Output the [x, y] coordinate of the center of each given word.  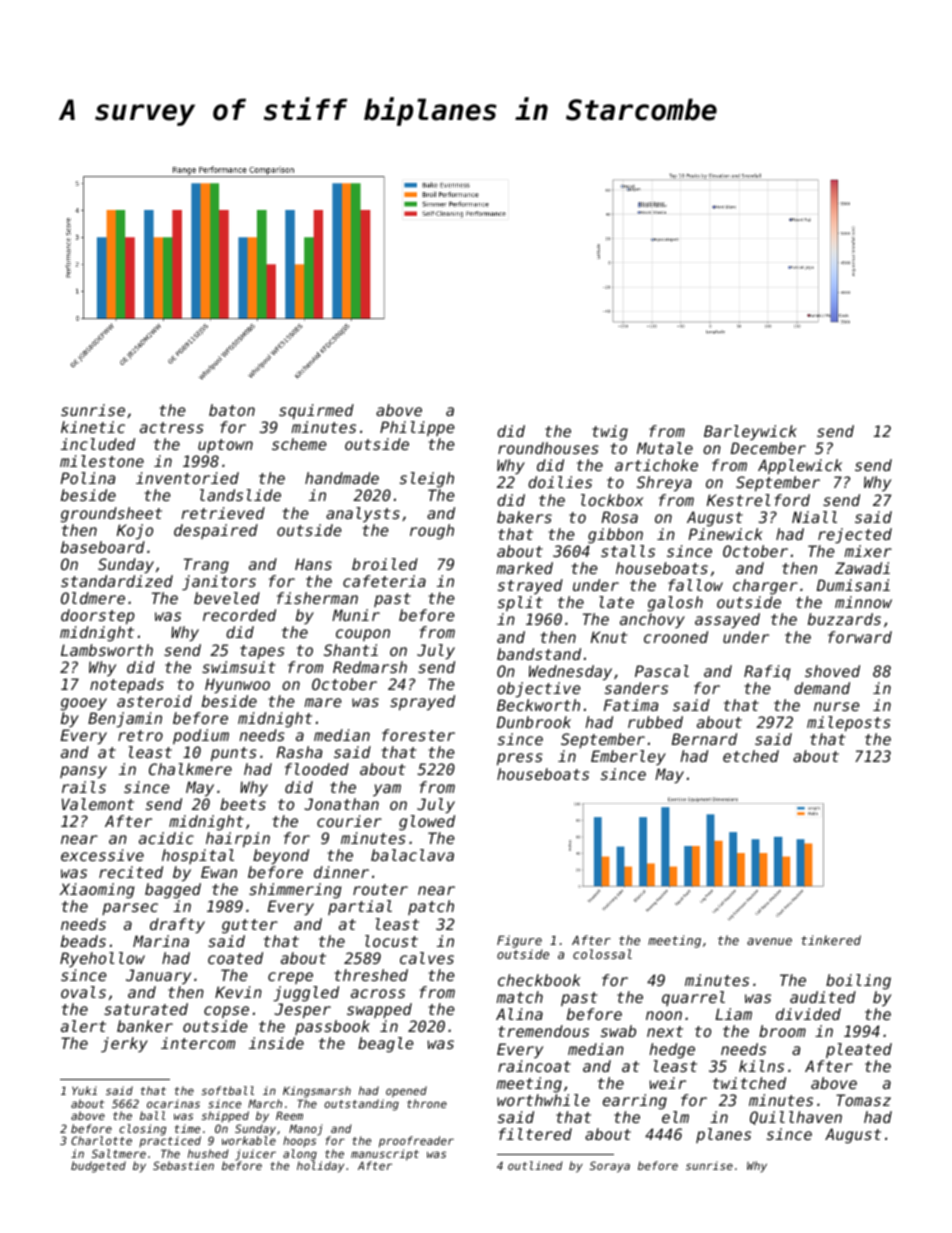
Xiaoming [97, 891]
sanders [636, 688]
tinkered [831, 940]
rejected [855, 535]
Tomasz [863, 1100]
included [98, 444]
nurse [837, 706]
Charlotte [101, 1140]
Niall [814, 517]
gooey [84, 704]
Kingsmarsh [317, 1092]
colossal [602, 954]
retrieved [223, 513]
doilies [560, 482]
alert [83, 1026]
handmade [342, 478]
